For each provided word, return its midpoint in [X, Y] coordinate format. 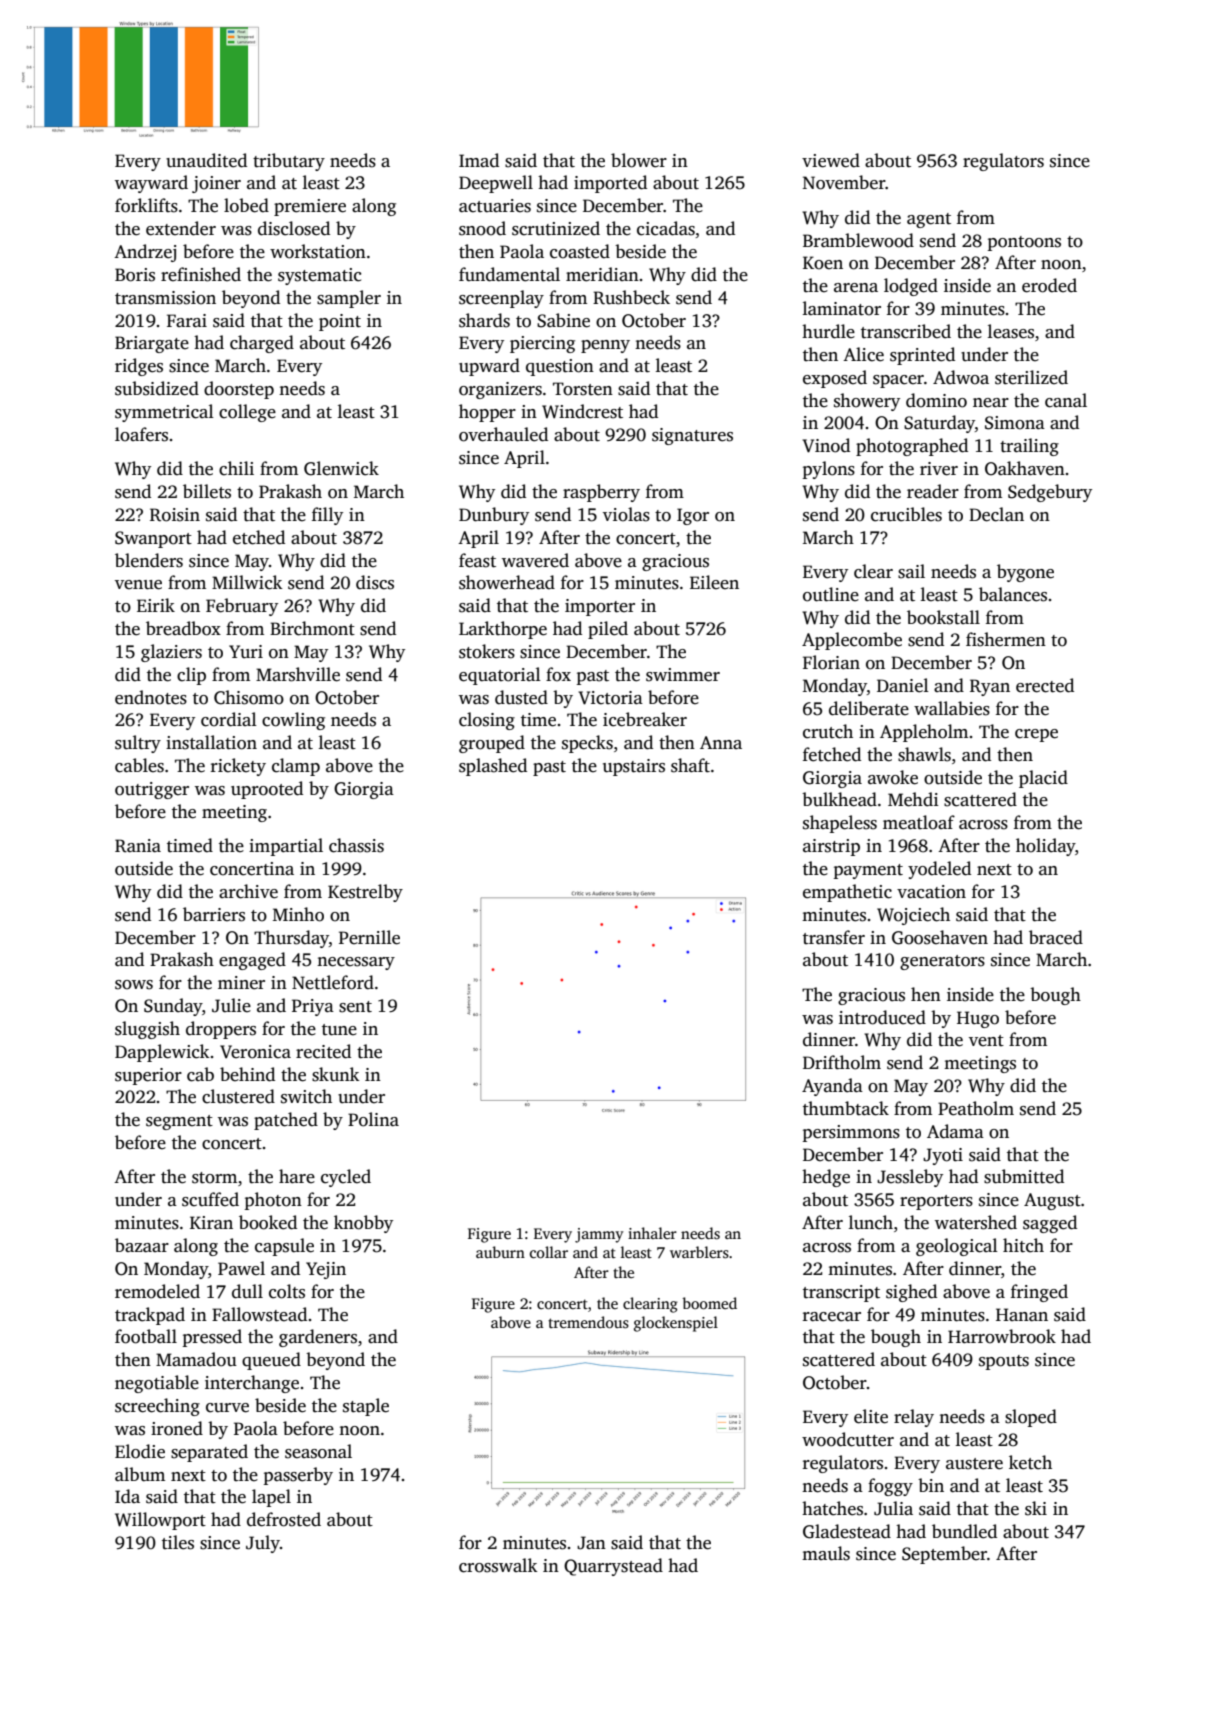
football [146, 1336]
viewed [831, 160]
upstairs [634, 767]
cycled [346, 1178]
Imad [479, 160]
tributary [289, 162]
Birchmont [312, 628]
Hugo [978, 1019]
